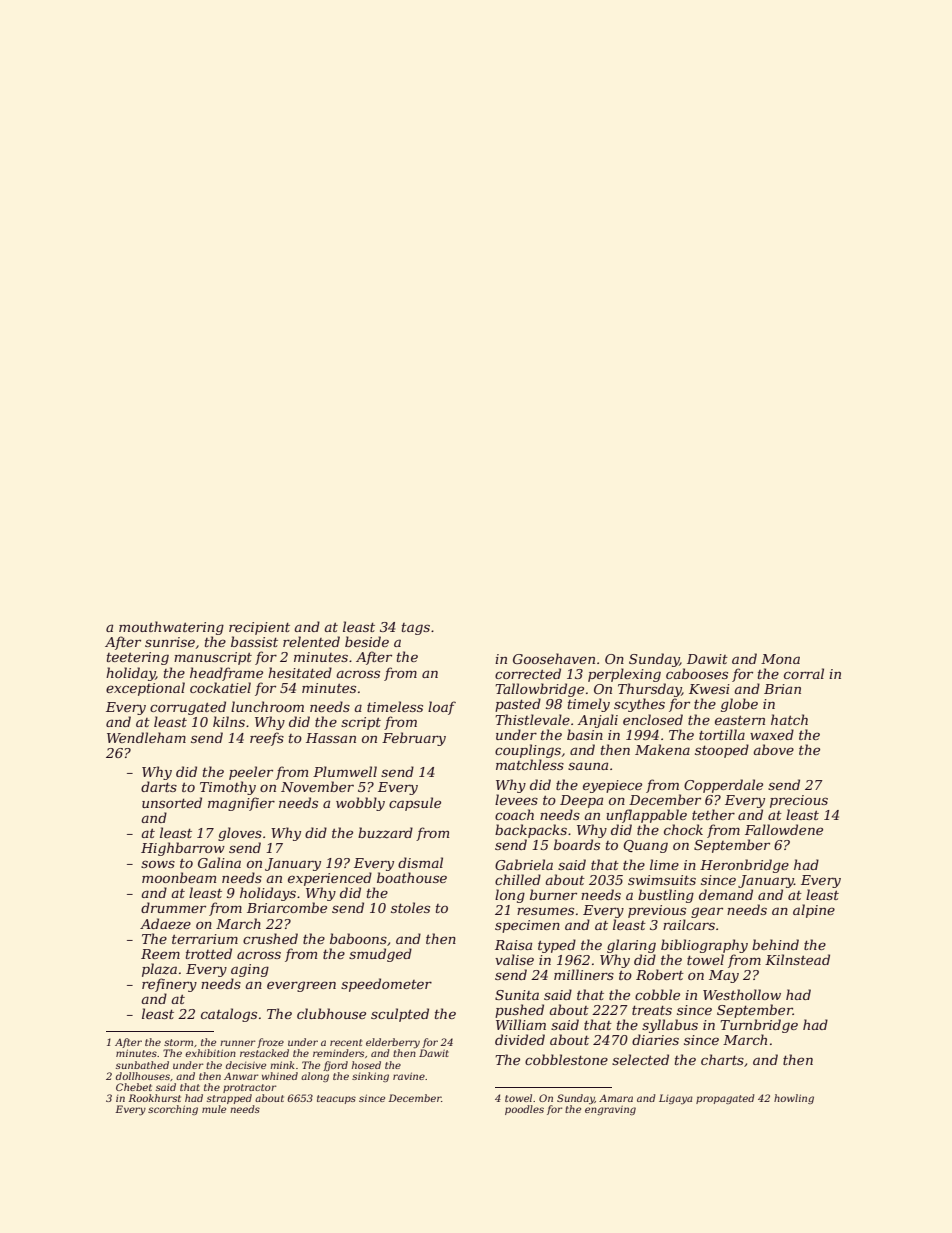 The image size is (952, 1233). Describe the element at coordinates (532, 719) in the screenshot. I see `Thistlevale` at that location.
